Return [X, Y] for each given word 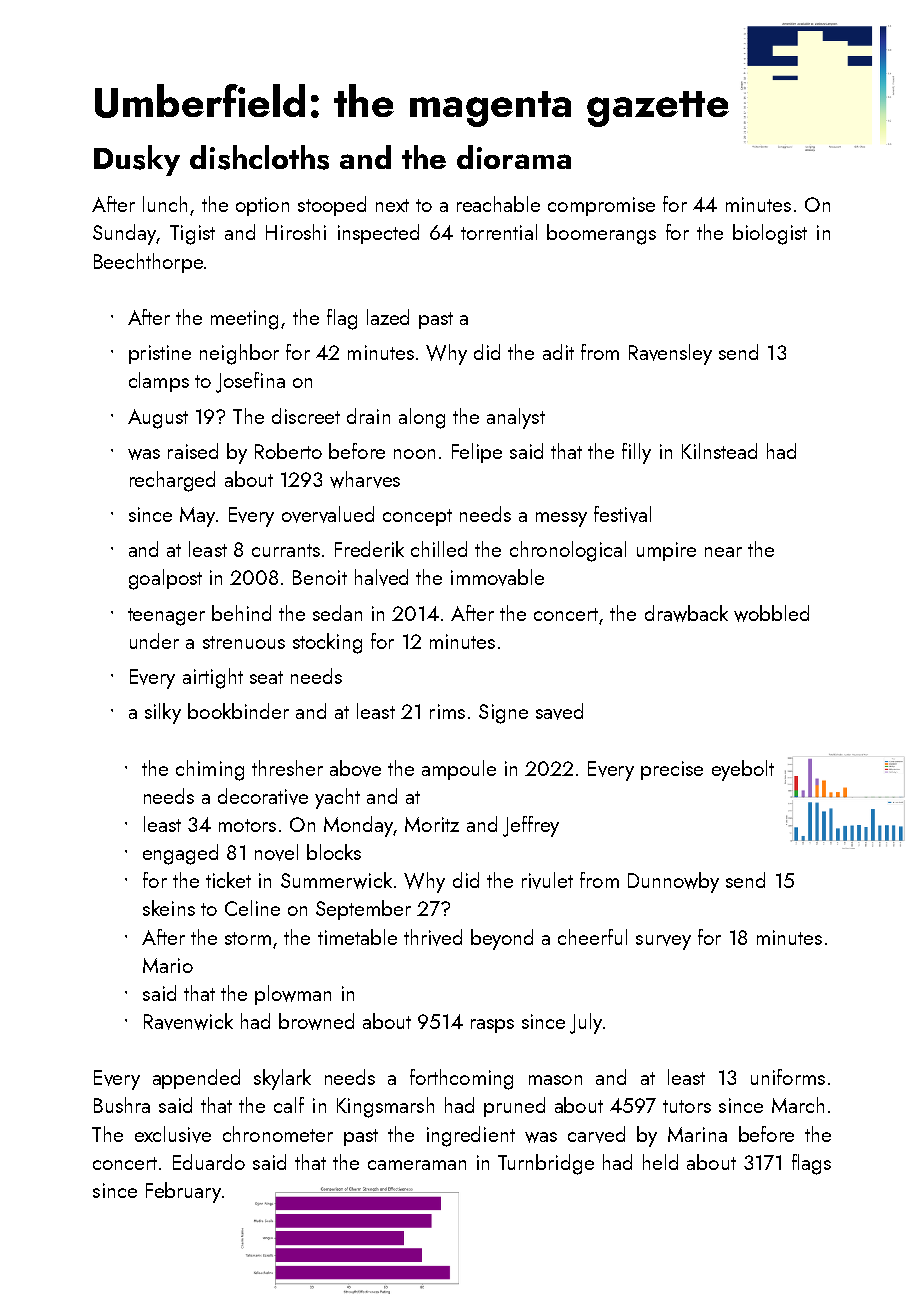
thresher [287, 768]
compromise [601, 206]
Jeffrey [531, 826]
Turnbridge [546, 1164]
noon [414, 454]
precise [672, 770]
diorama [514, 157]
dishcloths [259, 157]
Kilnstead [719, 451]
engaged [180, 854]
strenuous [244, 642]
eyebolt [743, 770]
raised [193, 451]
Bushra [122, 1105]
